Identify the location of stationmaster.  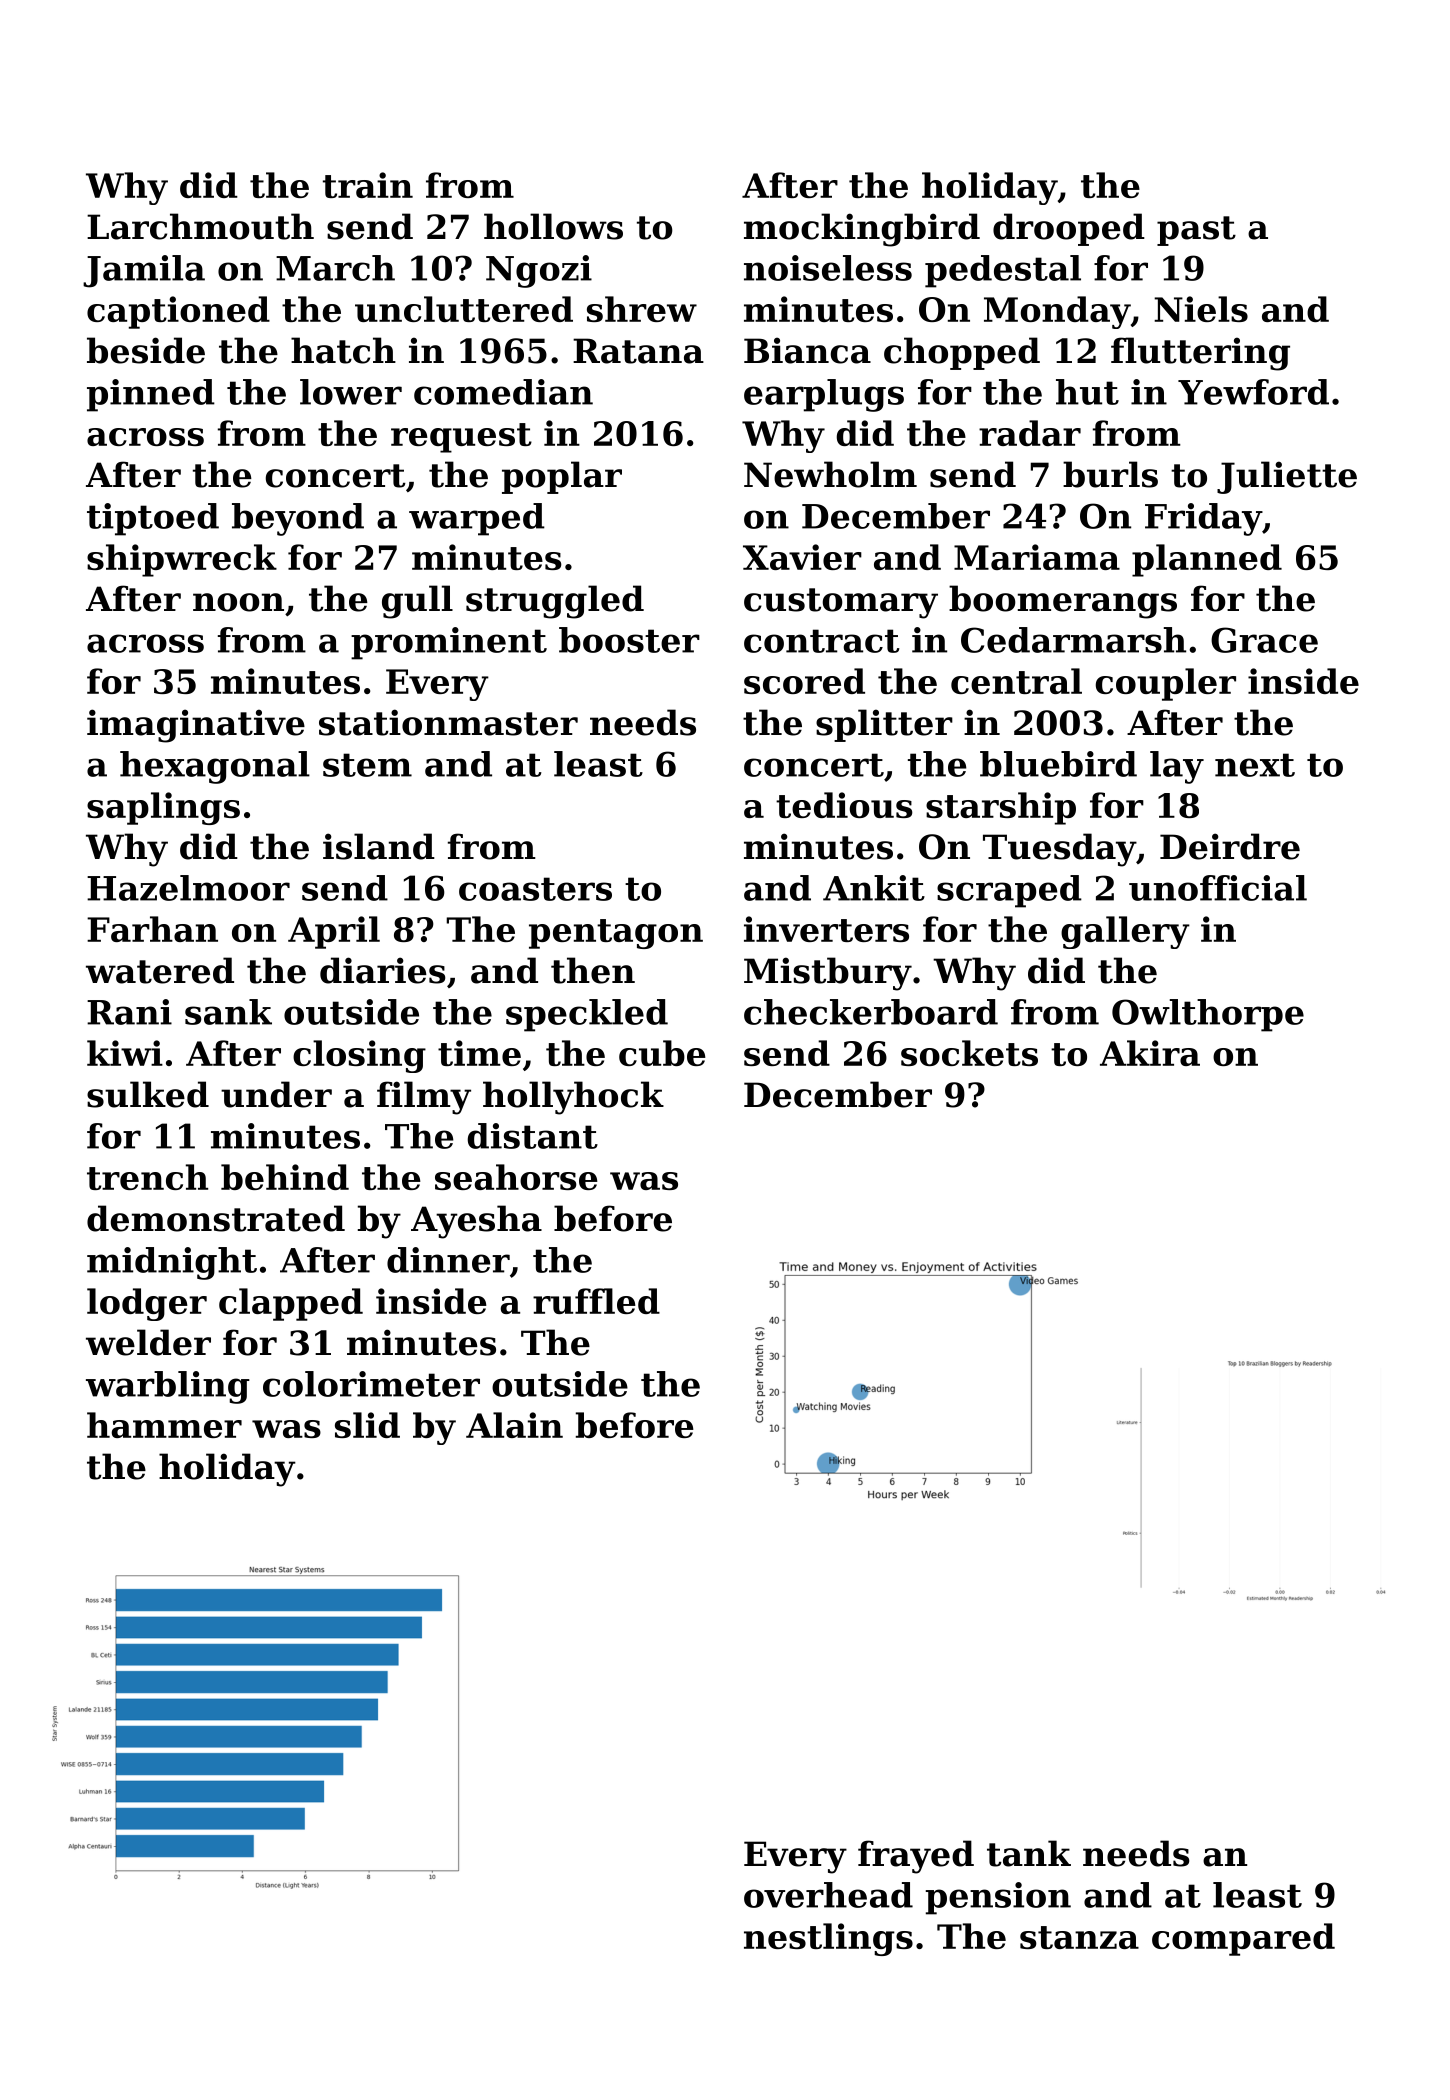
(448, 722).
